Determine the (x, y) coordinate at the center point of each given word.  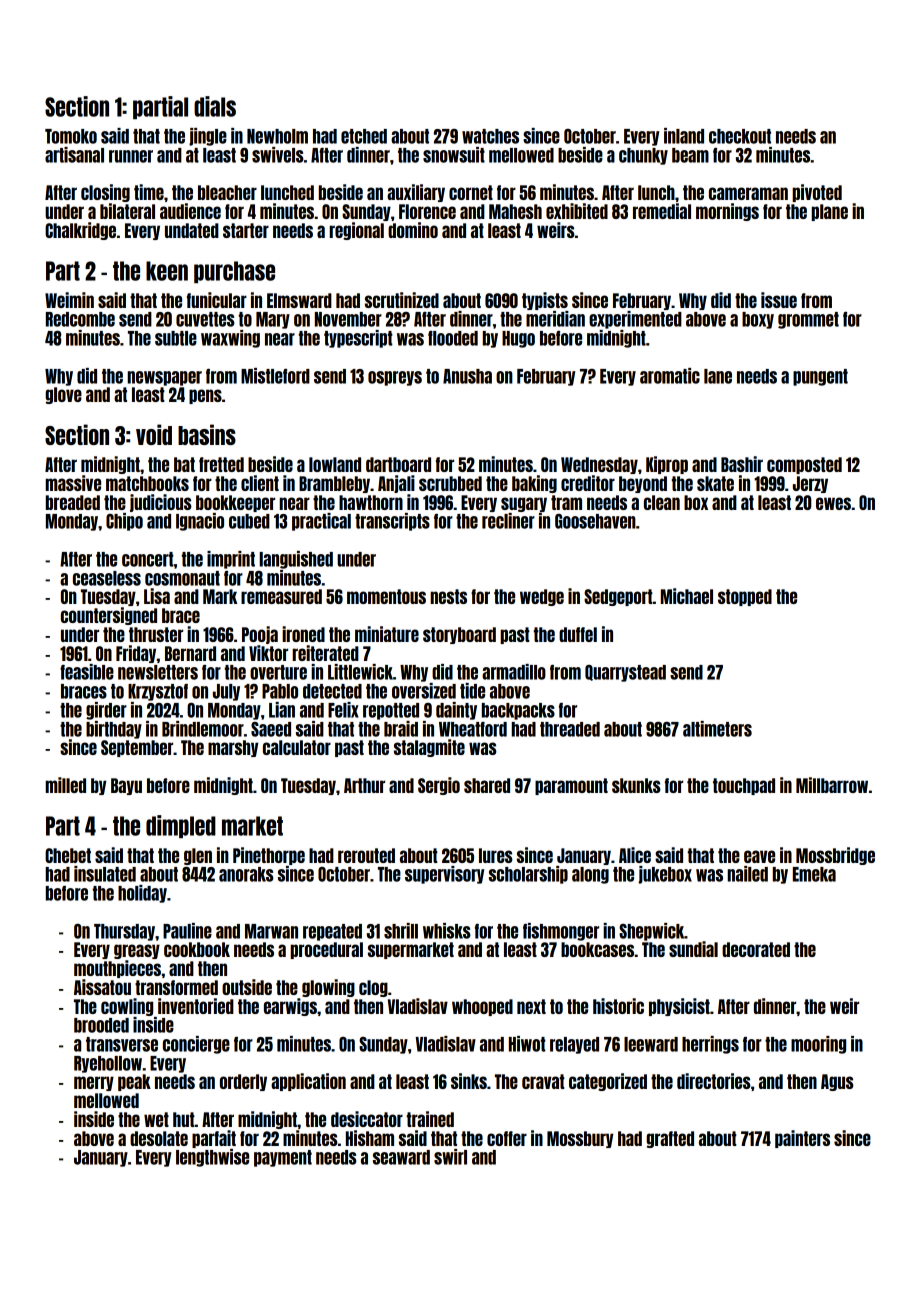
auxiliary (416, 193)
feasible (87, 672)
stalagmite (429, 748)
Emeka (814, 874)
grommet (808, 320)
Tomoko (71, 136)
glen (198, 856)
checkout (740, 136)
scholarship (528, 875)
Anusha (467, 376)
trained (430, 1119)
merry (94, 1083)
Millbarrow (832, 785)
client (260, 483)
